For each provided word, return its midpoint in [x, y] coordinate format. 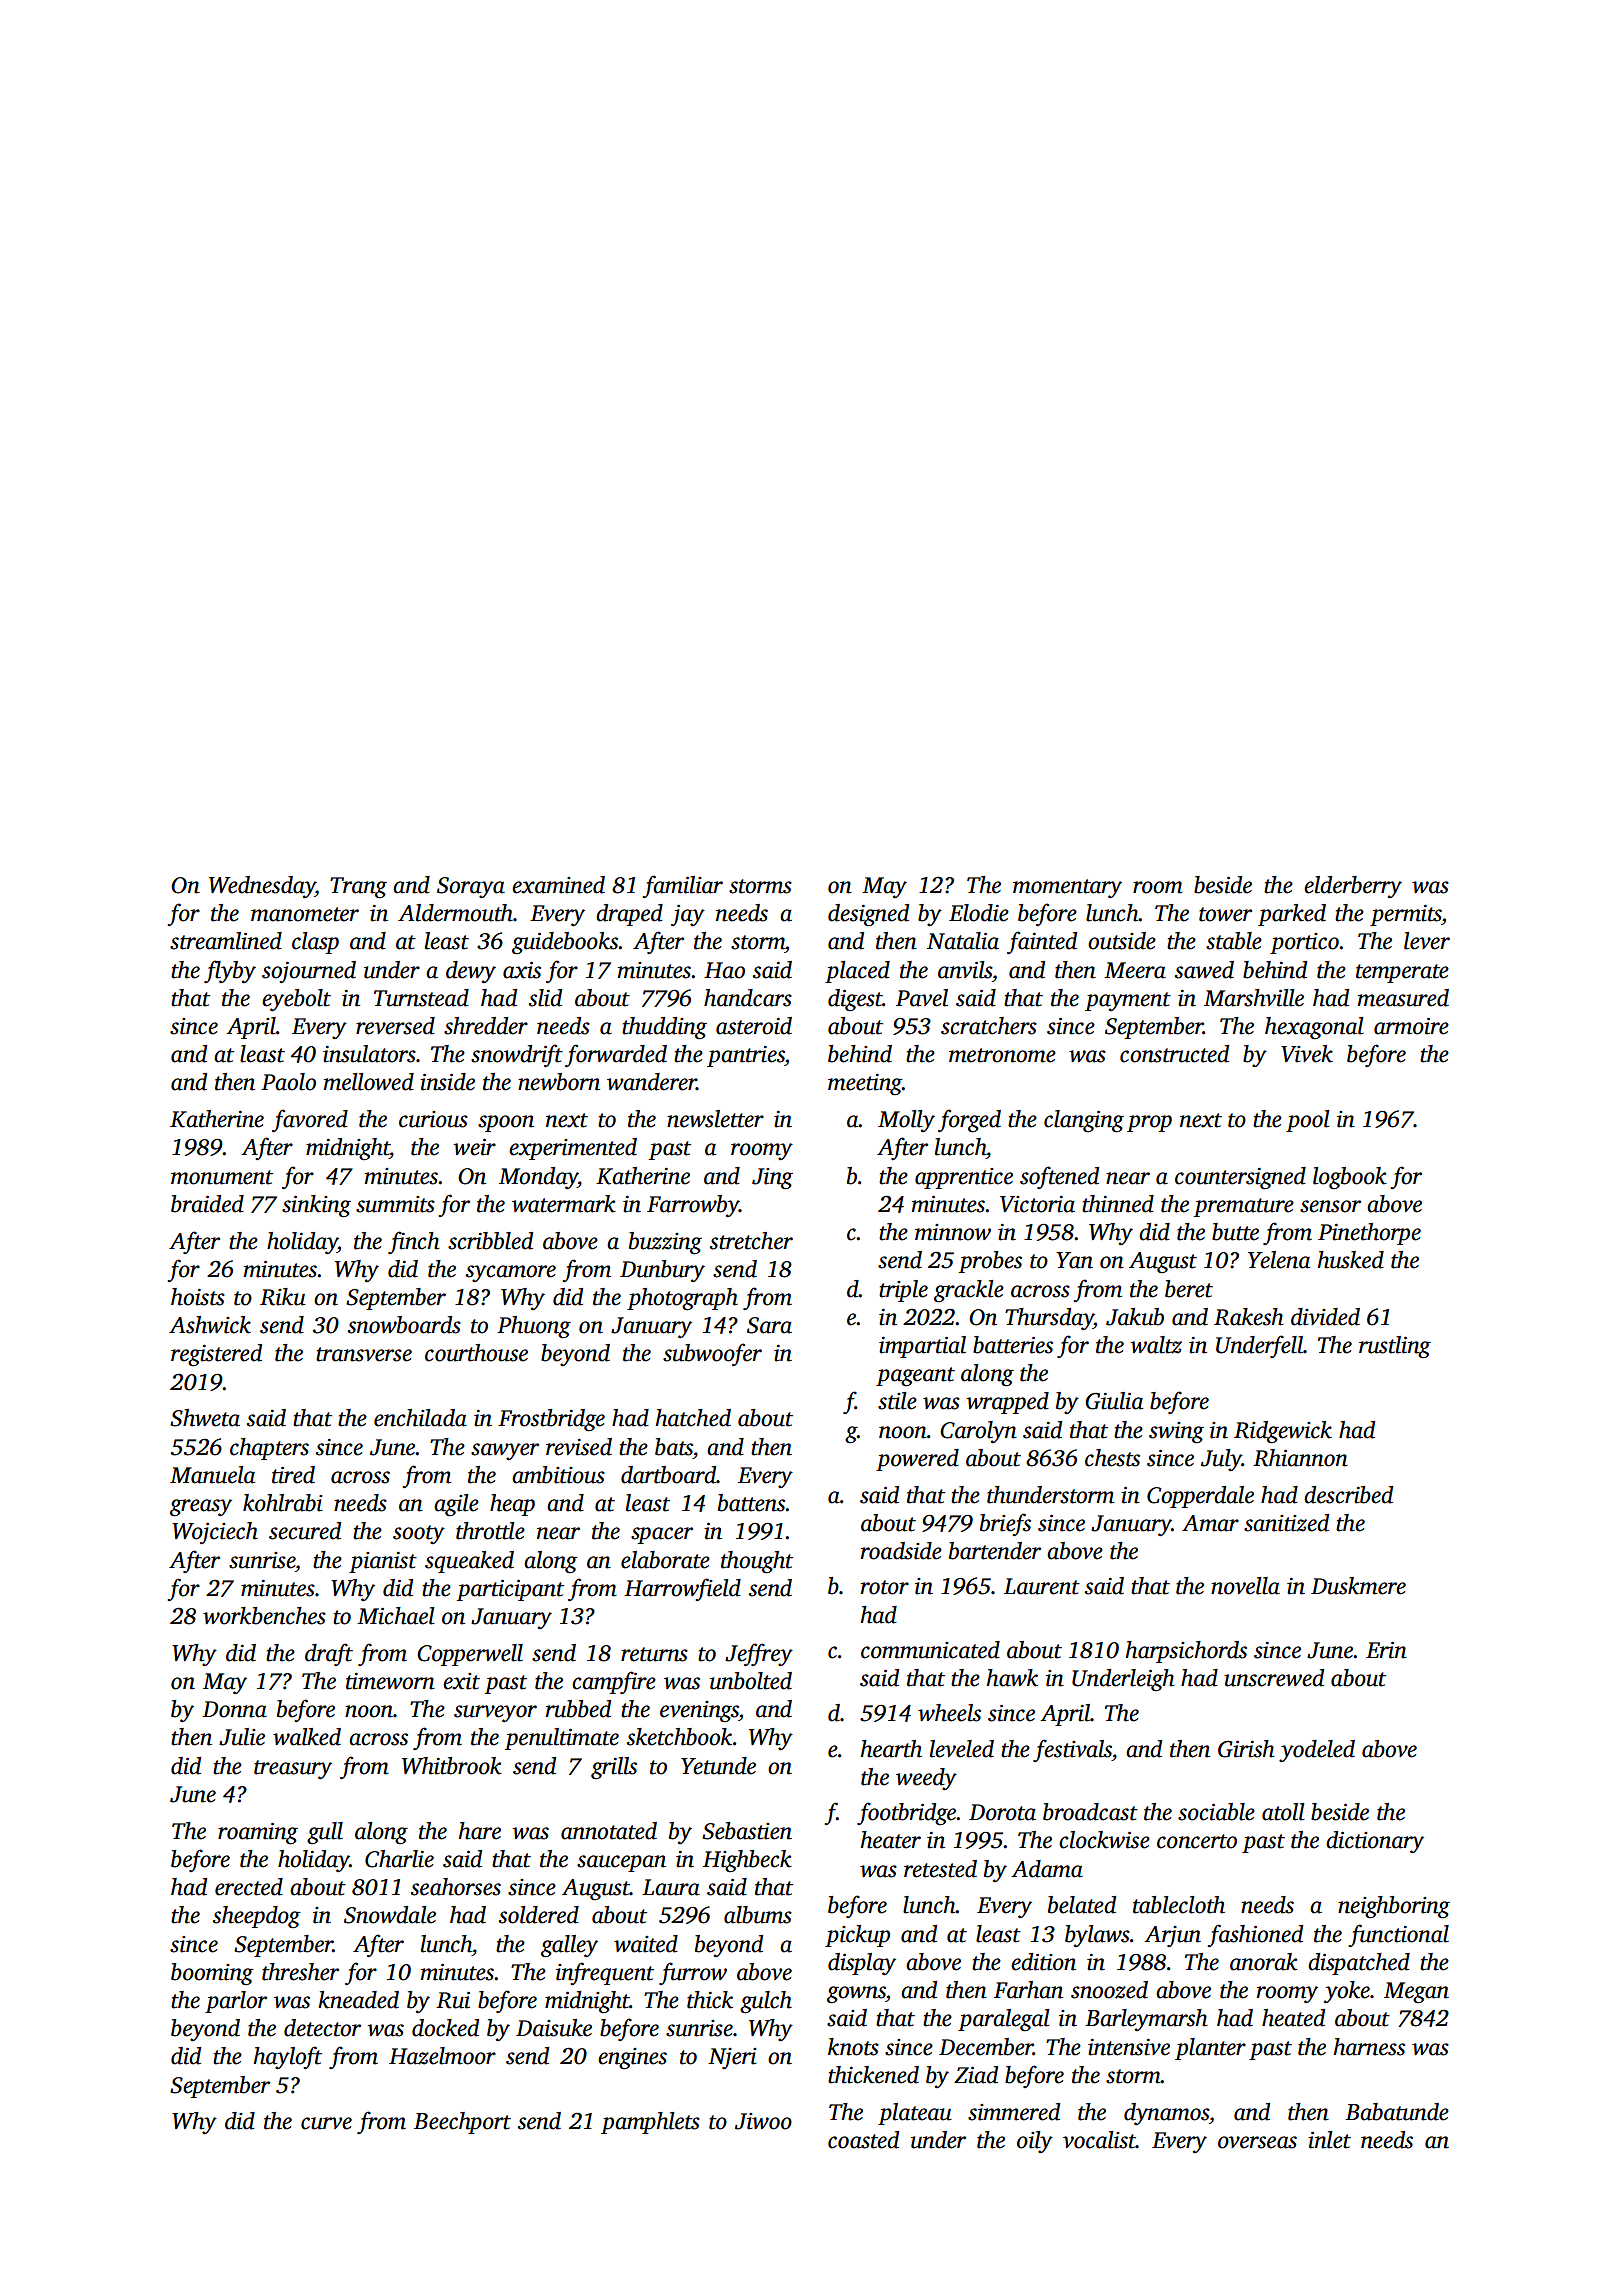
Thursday [1049, 1319]
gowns [856, 1995]
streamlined [226, 941]
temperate [1402, 973]
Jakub [1135, 1317]
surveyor [495, 1713]
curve [326, 2123]
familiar [682, 886]
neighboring [1394, 1907]
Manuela [212, 1475]
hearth [891, 1749]
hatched [693, 1418]
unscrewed [1274, 1678]
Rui [453, 2000]
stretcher [751, 1241]
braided [207, 1204]
